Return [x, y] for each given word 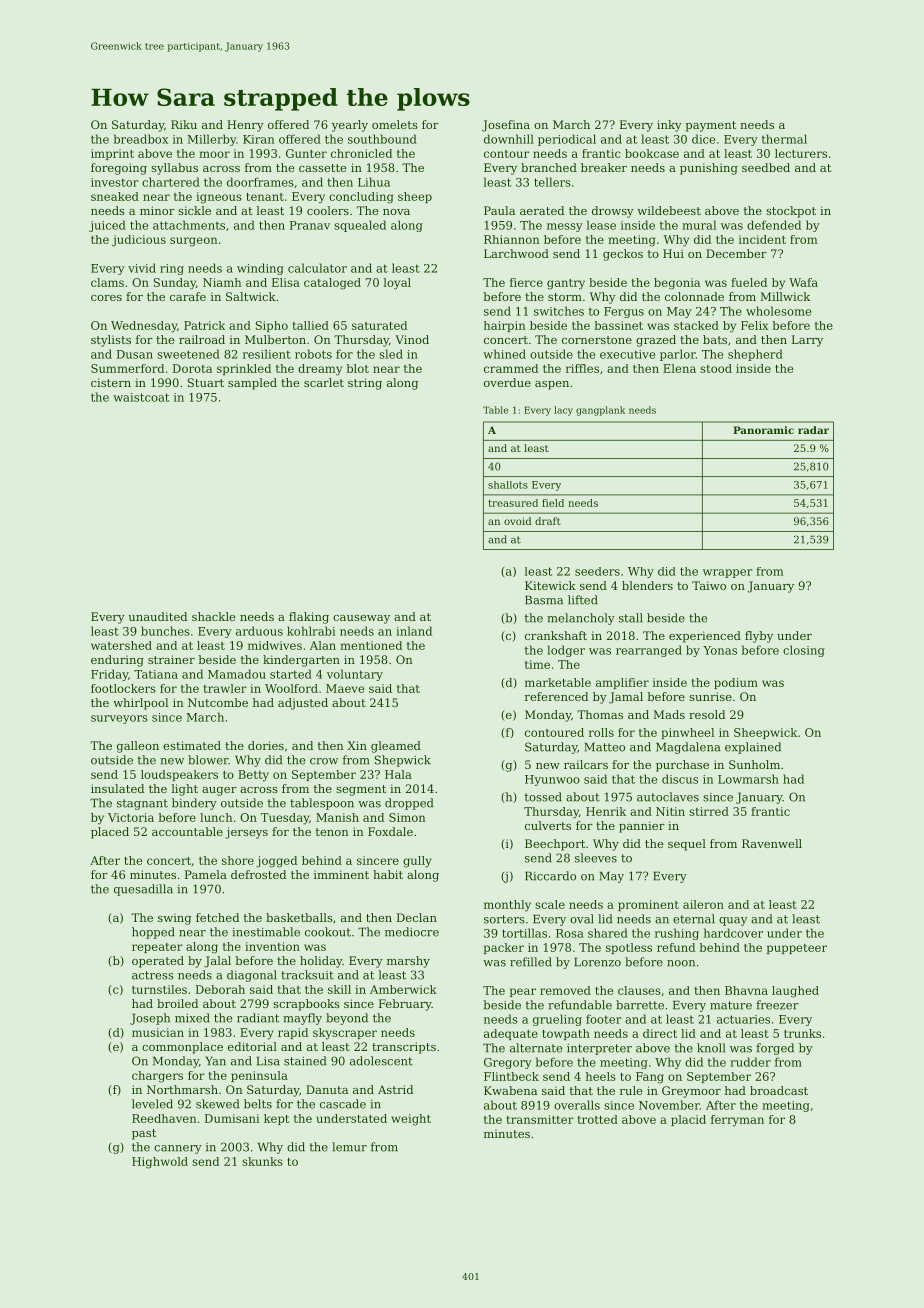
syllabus [174, 169]
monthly [507, 906]
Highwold [160, 1163]
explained [753, 748]
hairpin [505, 326]
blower [208, 760]
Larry [807, 341]
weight [411, 1120]
